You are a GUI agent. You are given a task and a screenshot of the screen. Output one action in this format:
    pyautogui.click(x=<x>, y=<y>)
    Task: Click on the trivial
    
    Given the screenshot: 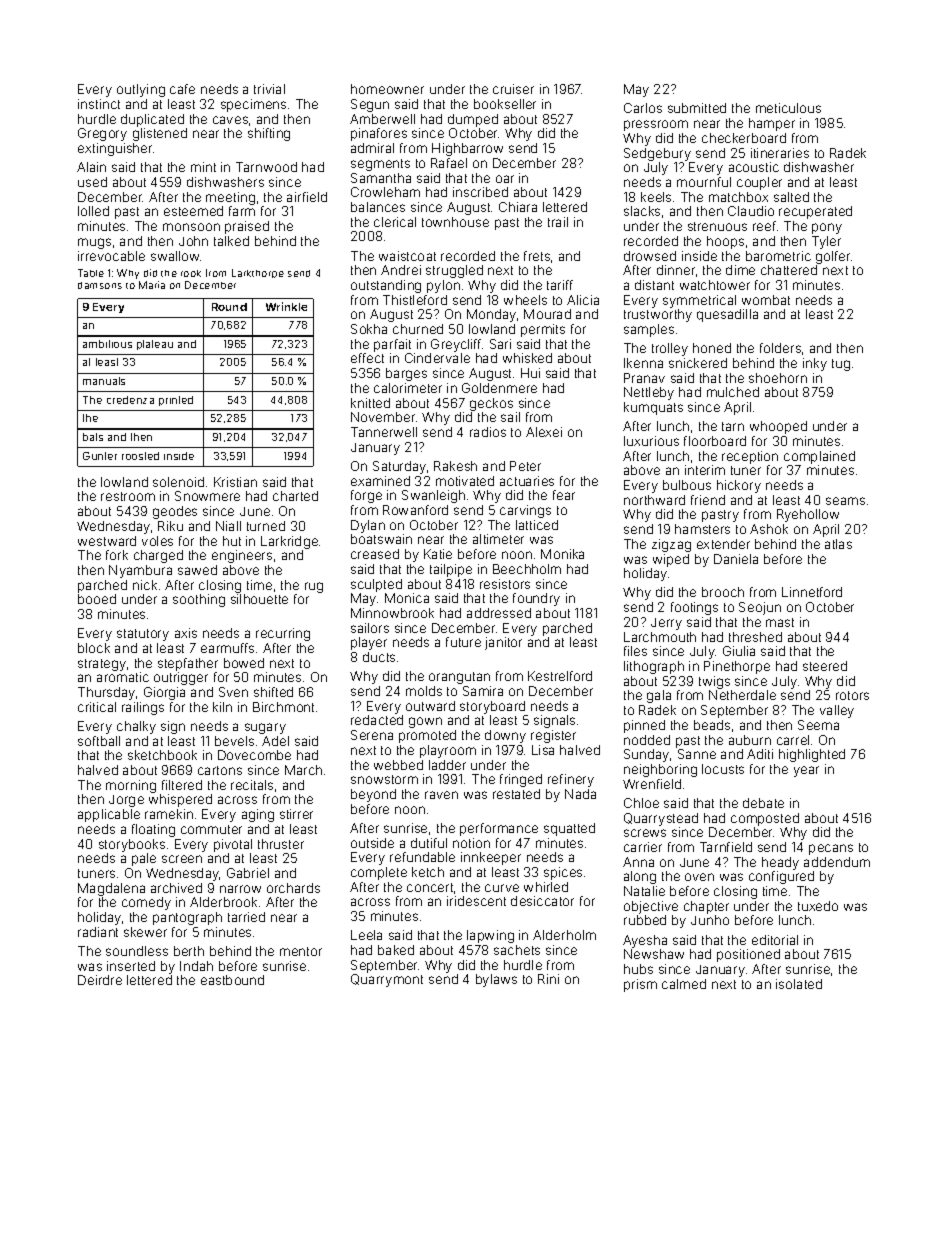 What is the action you would take?
    pyautogui.click(x=269, y=89)
